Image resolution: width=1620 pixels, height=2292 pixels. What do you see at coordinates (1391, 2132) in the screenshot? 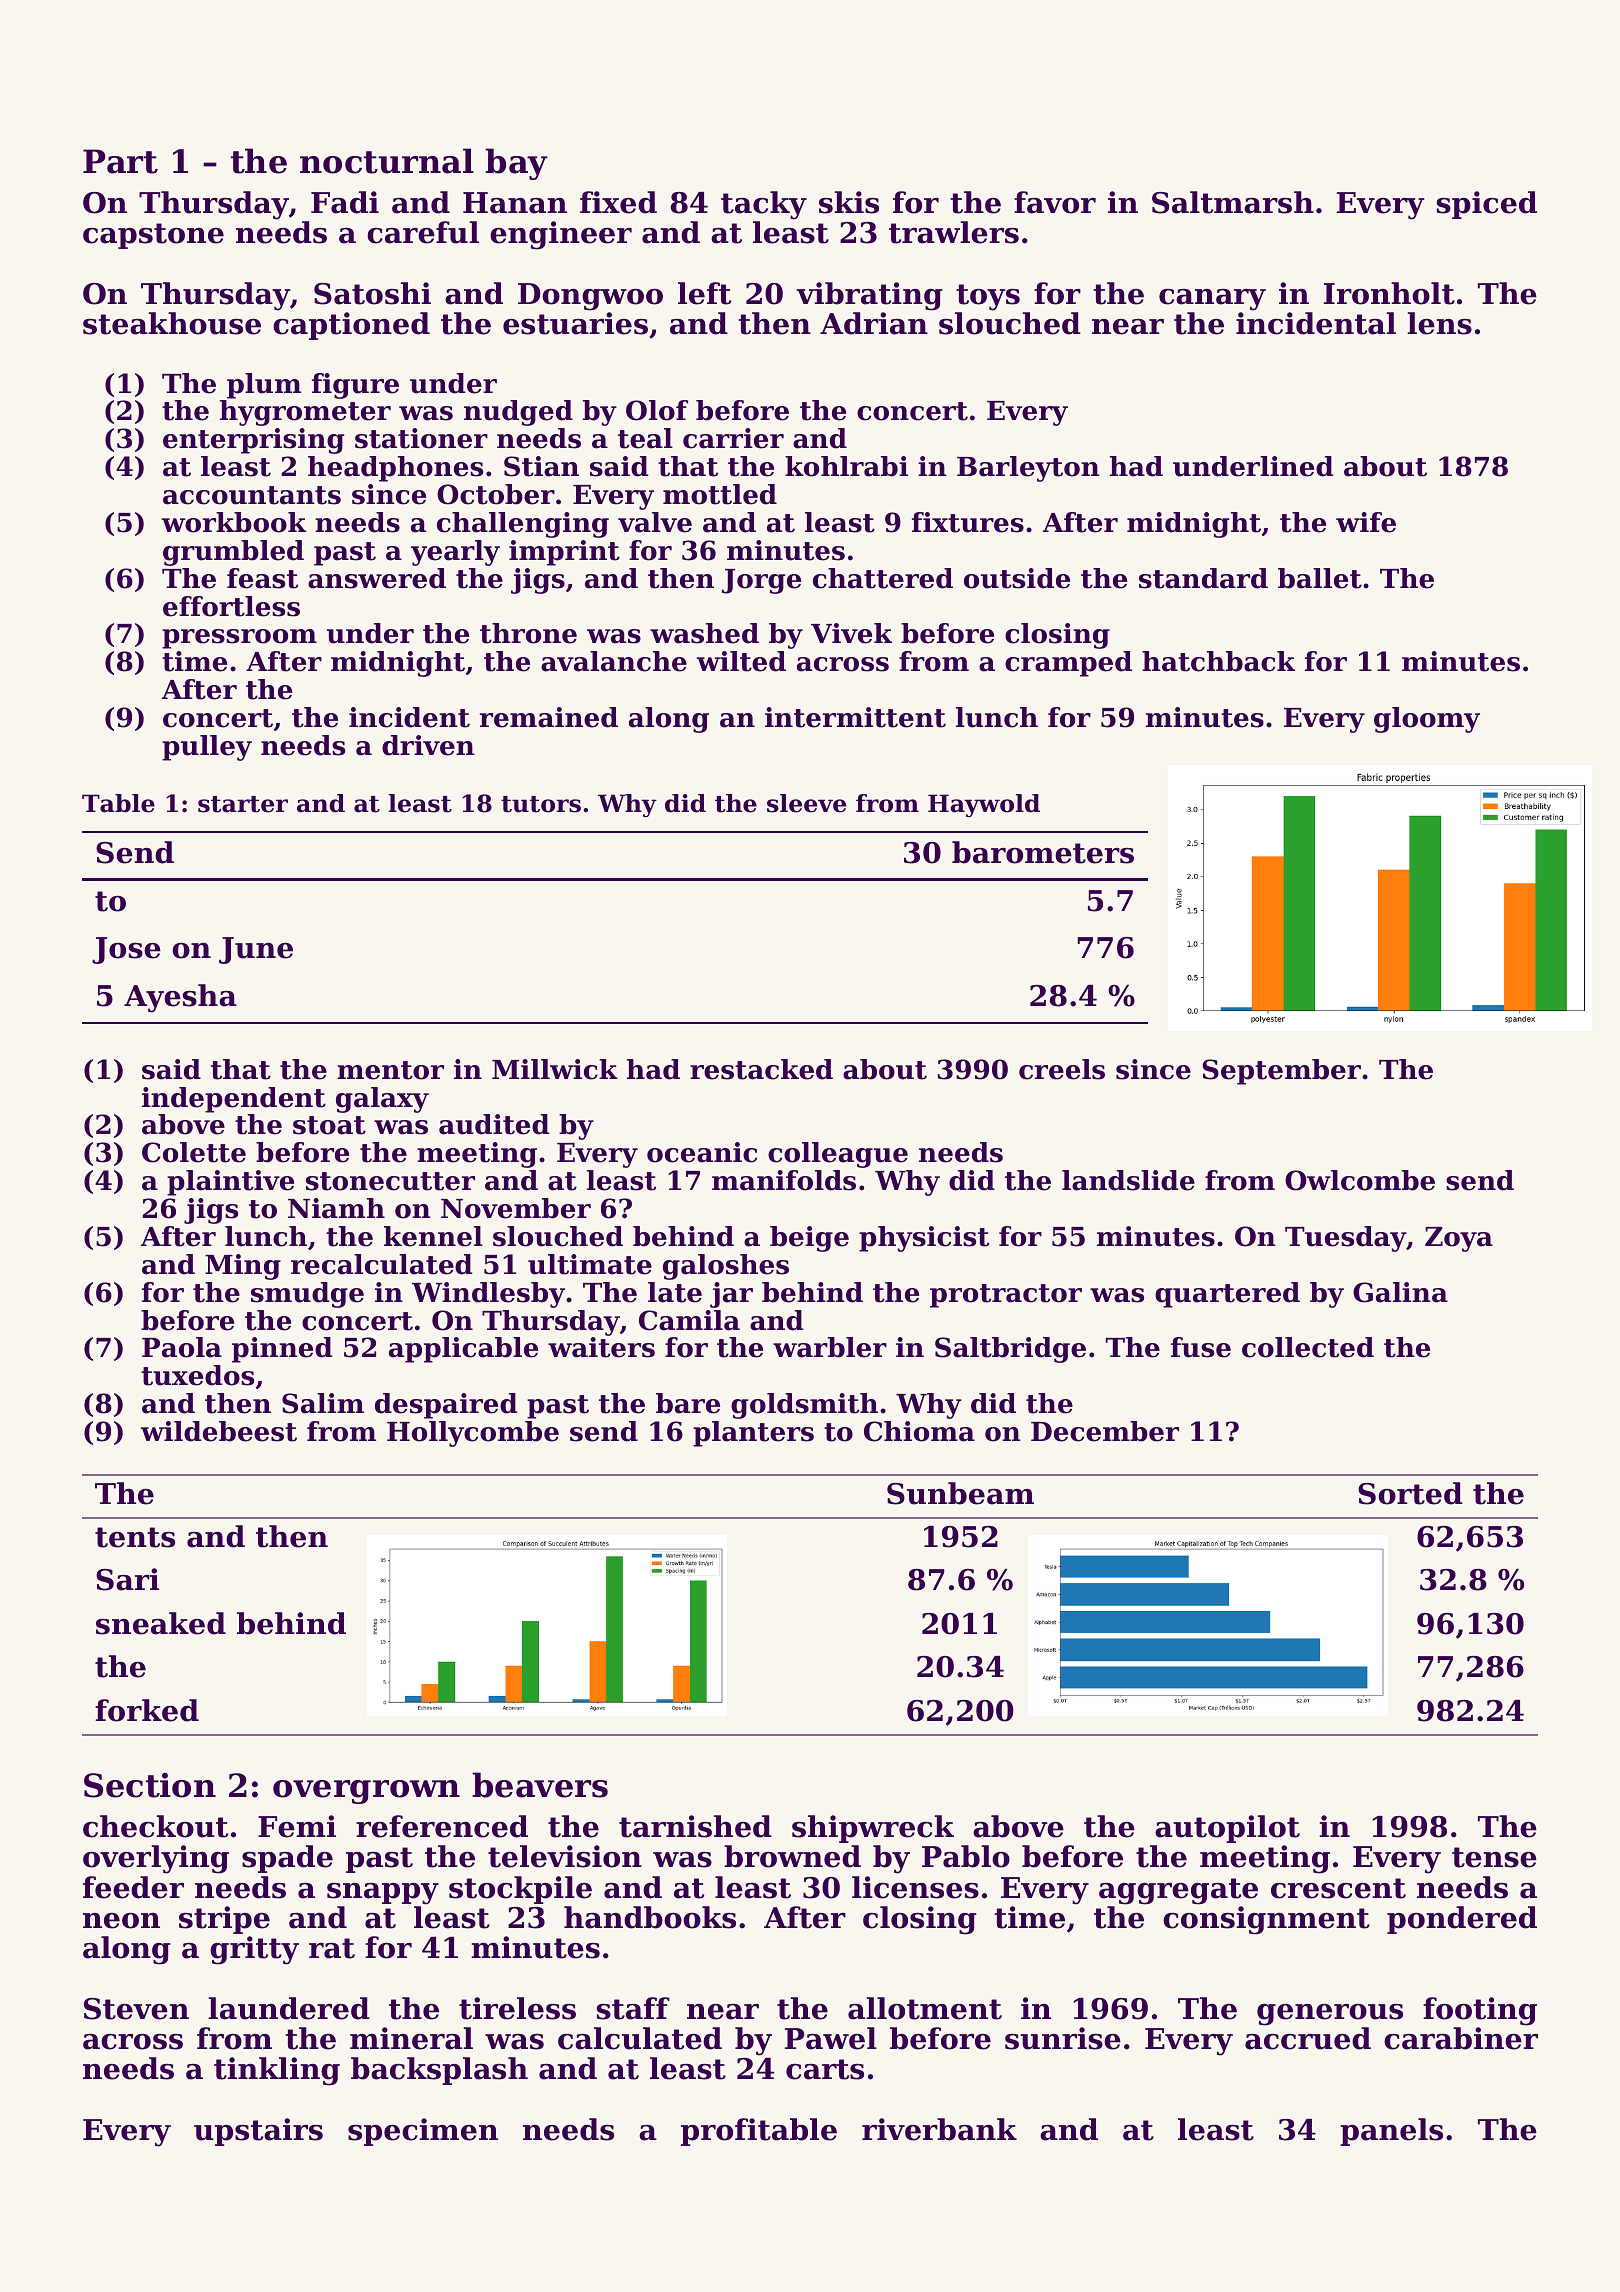
I see `panels` at bounding box center [1391, 2132].
